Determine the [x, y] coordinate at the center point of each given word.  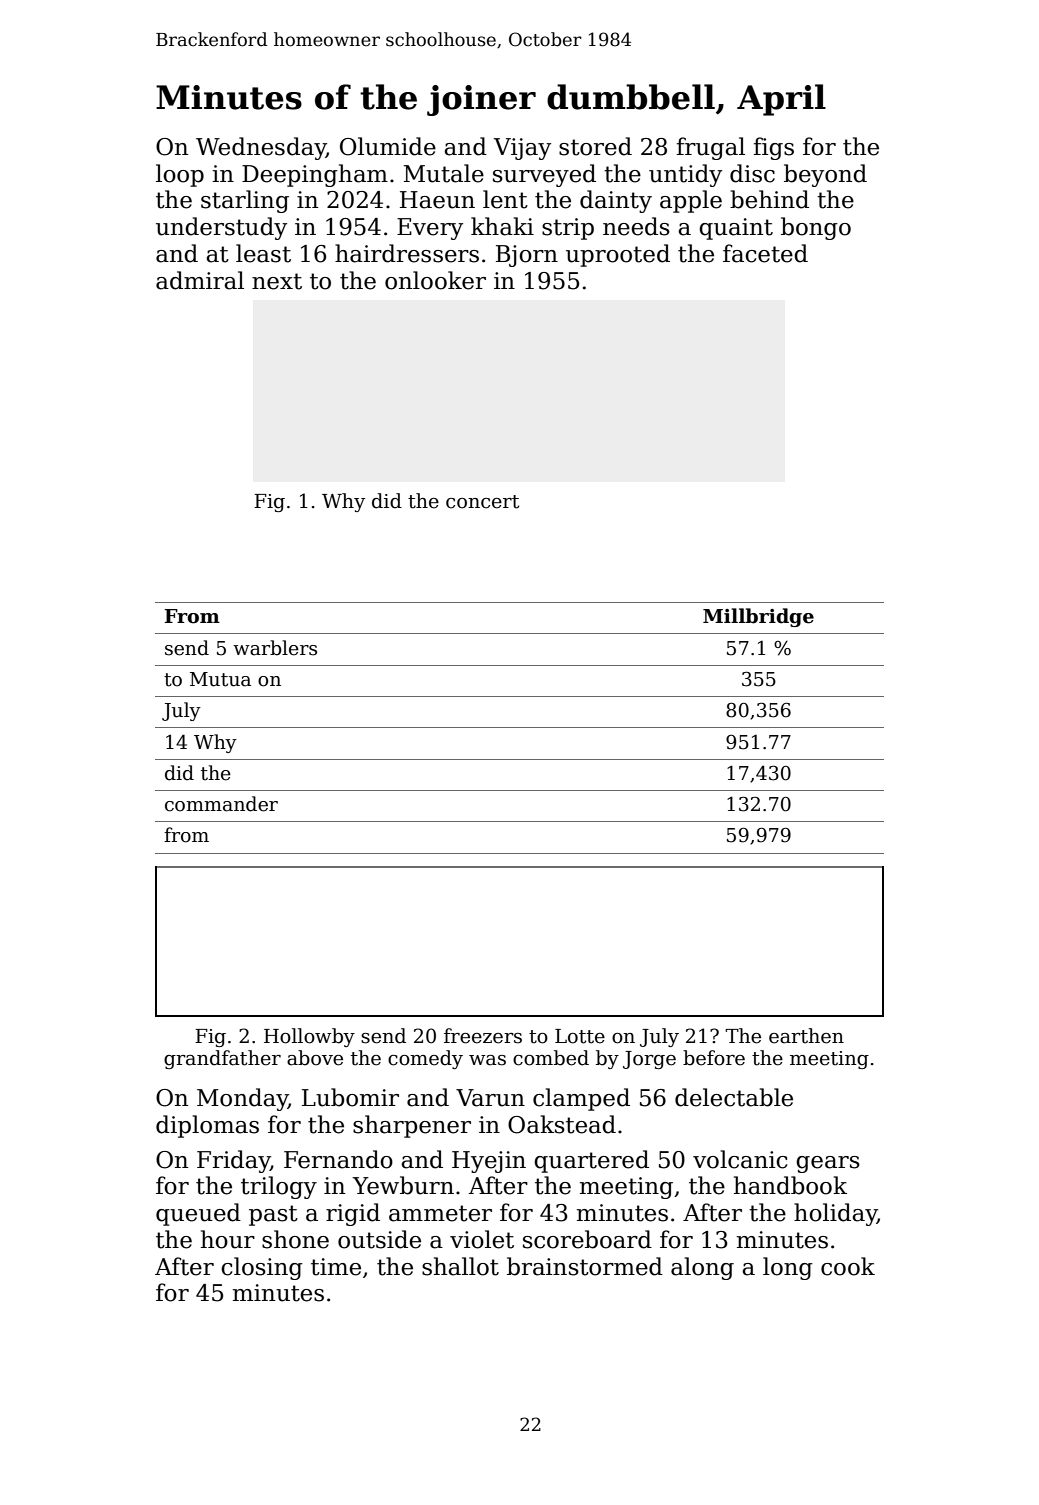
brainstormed [585, 1266]
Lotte [580, 1036]
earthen [806, 1036]
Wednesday [261, 148]
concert [482, 502]
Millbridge [758, 617]
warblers [275, 648]
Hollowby [309, 1037]
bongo [816, 228]
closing [262, 1268]
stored [595, 146]
